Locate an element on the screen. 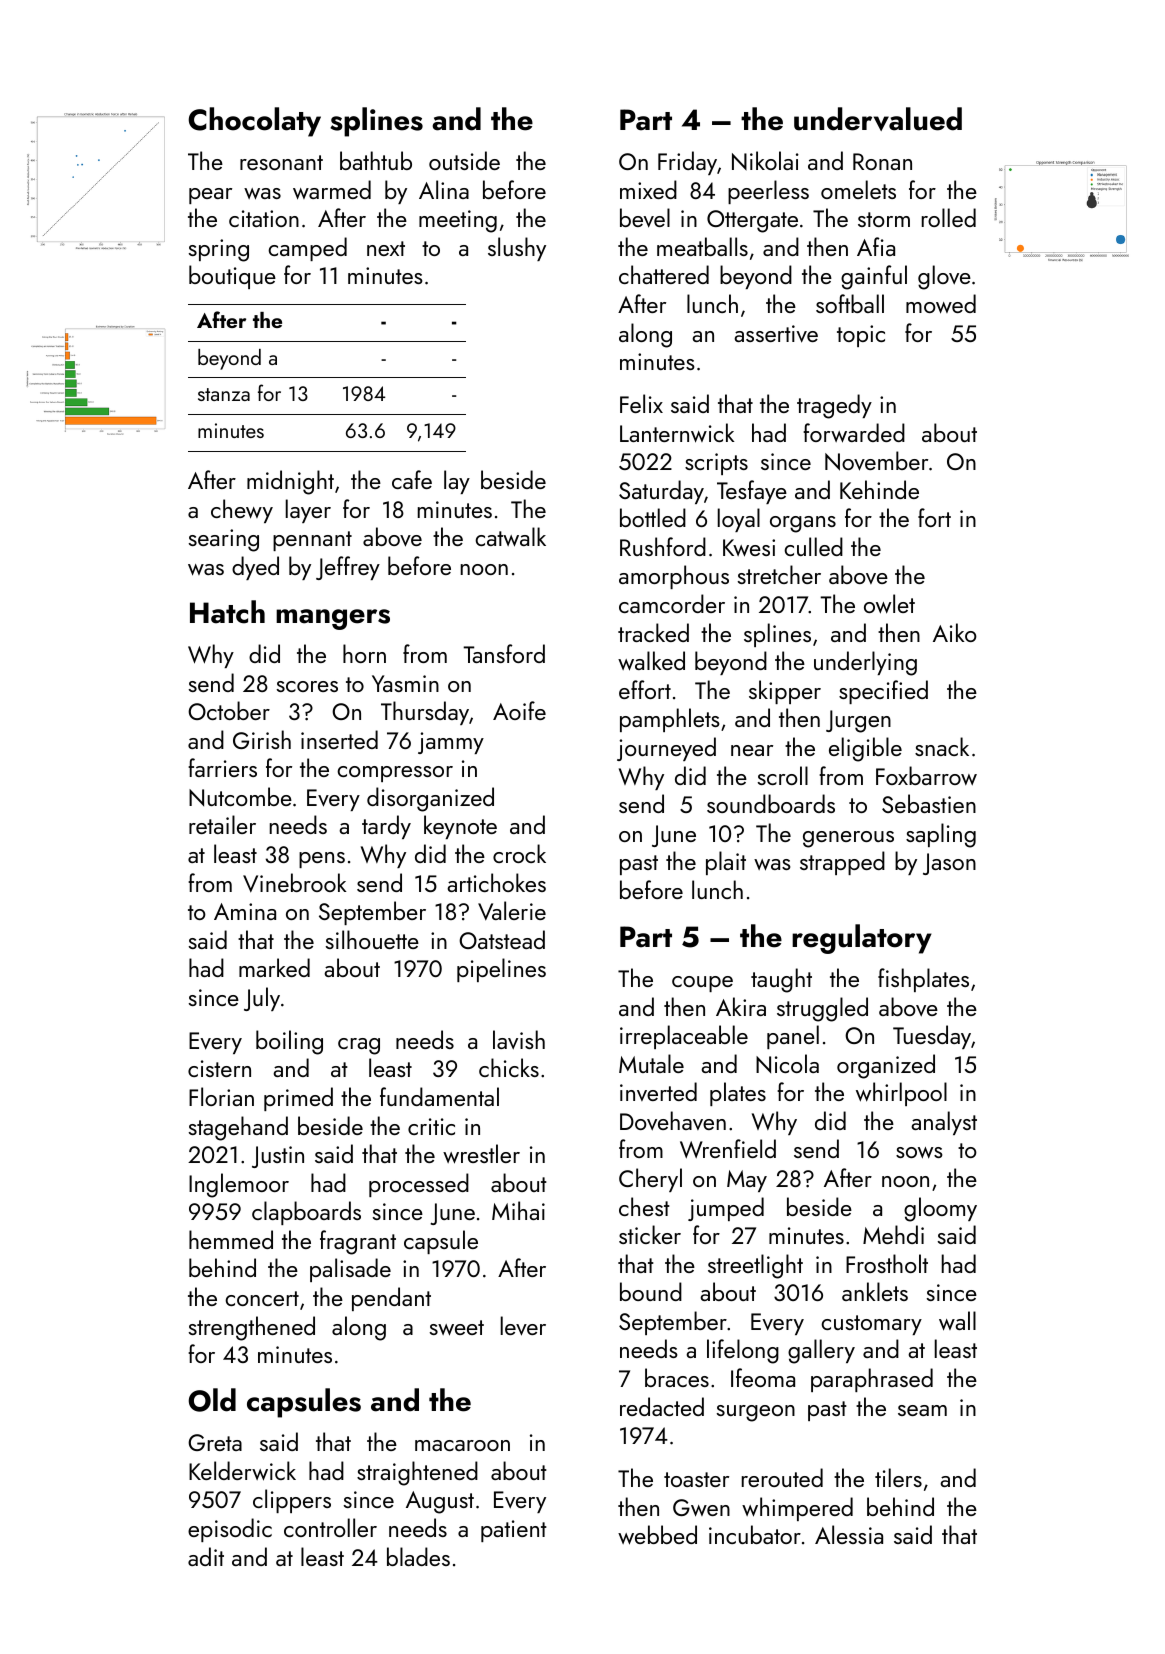  artichokes is located at coordinates (496, 882).
